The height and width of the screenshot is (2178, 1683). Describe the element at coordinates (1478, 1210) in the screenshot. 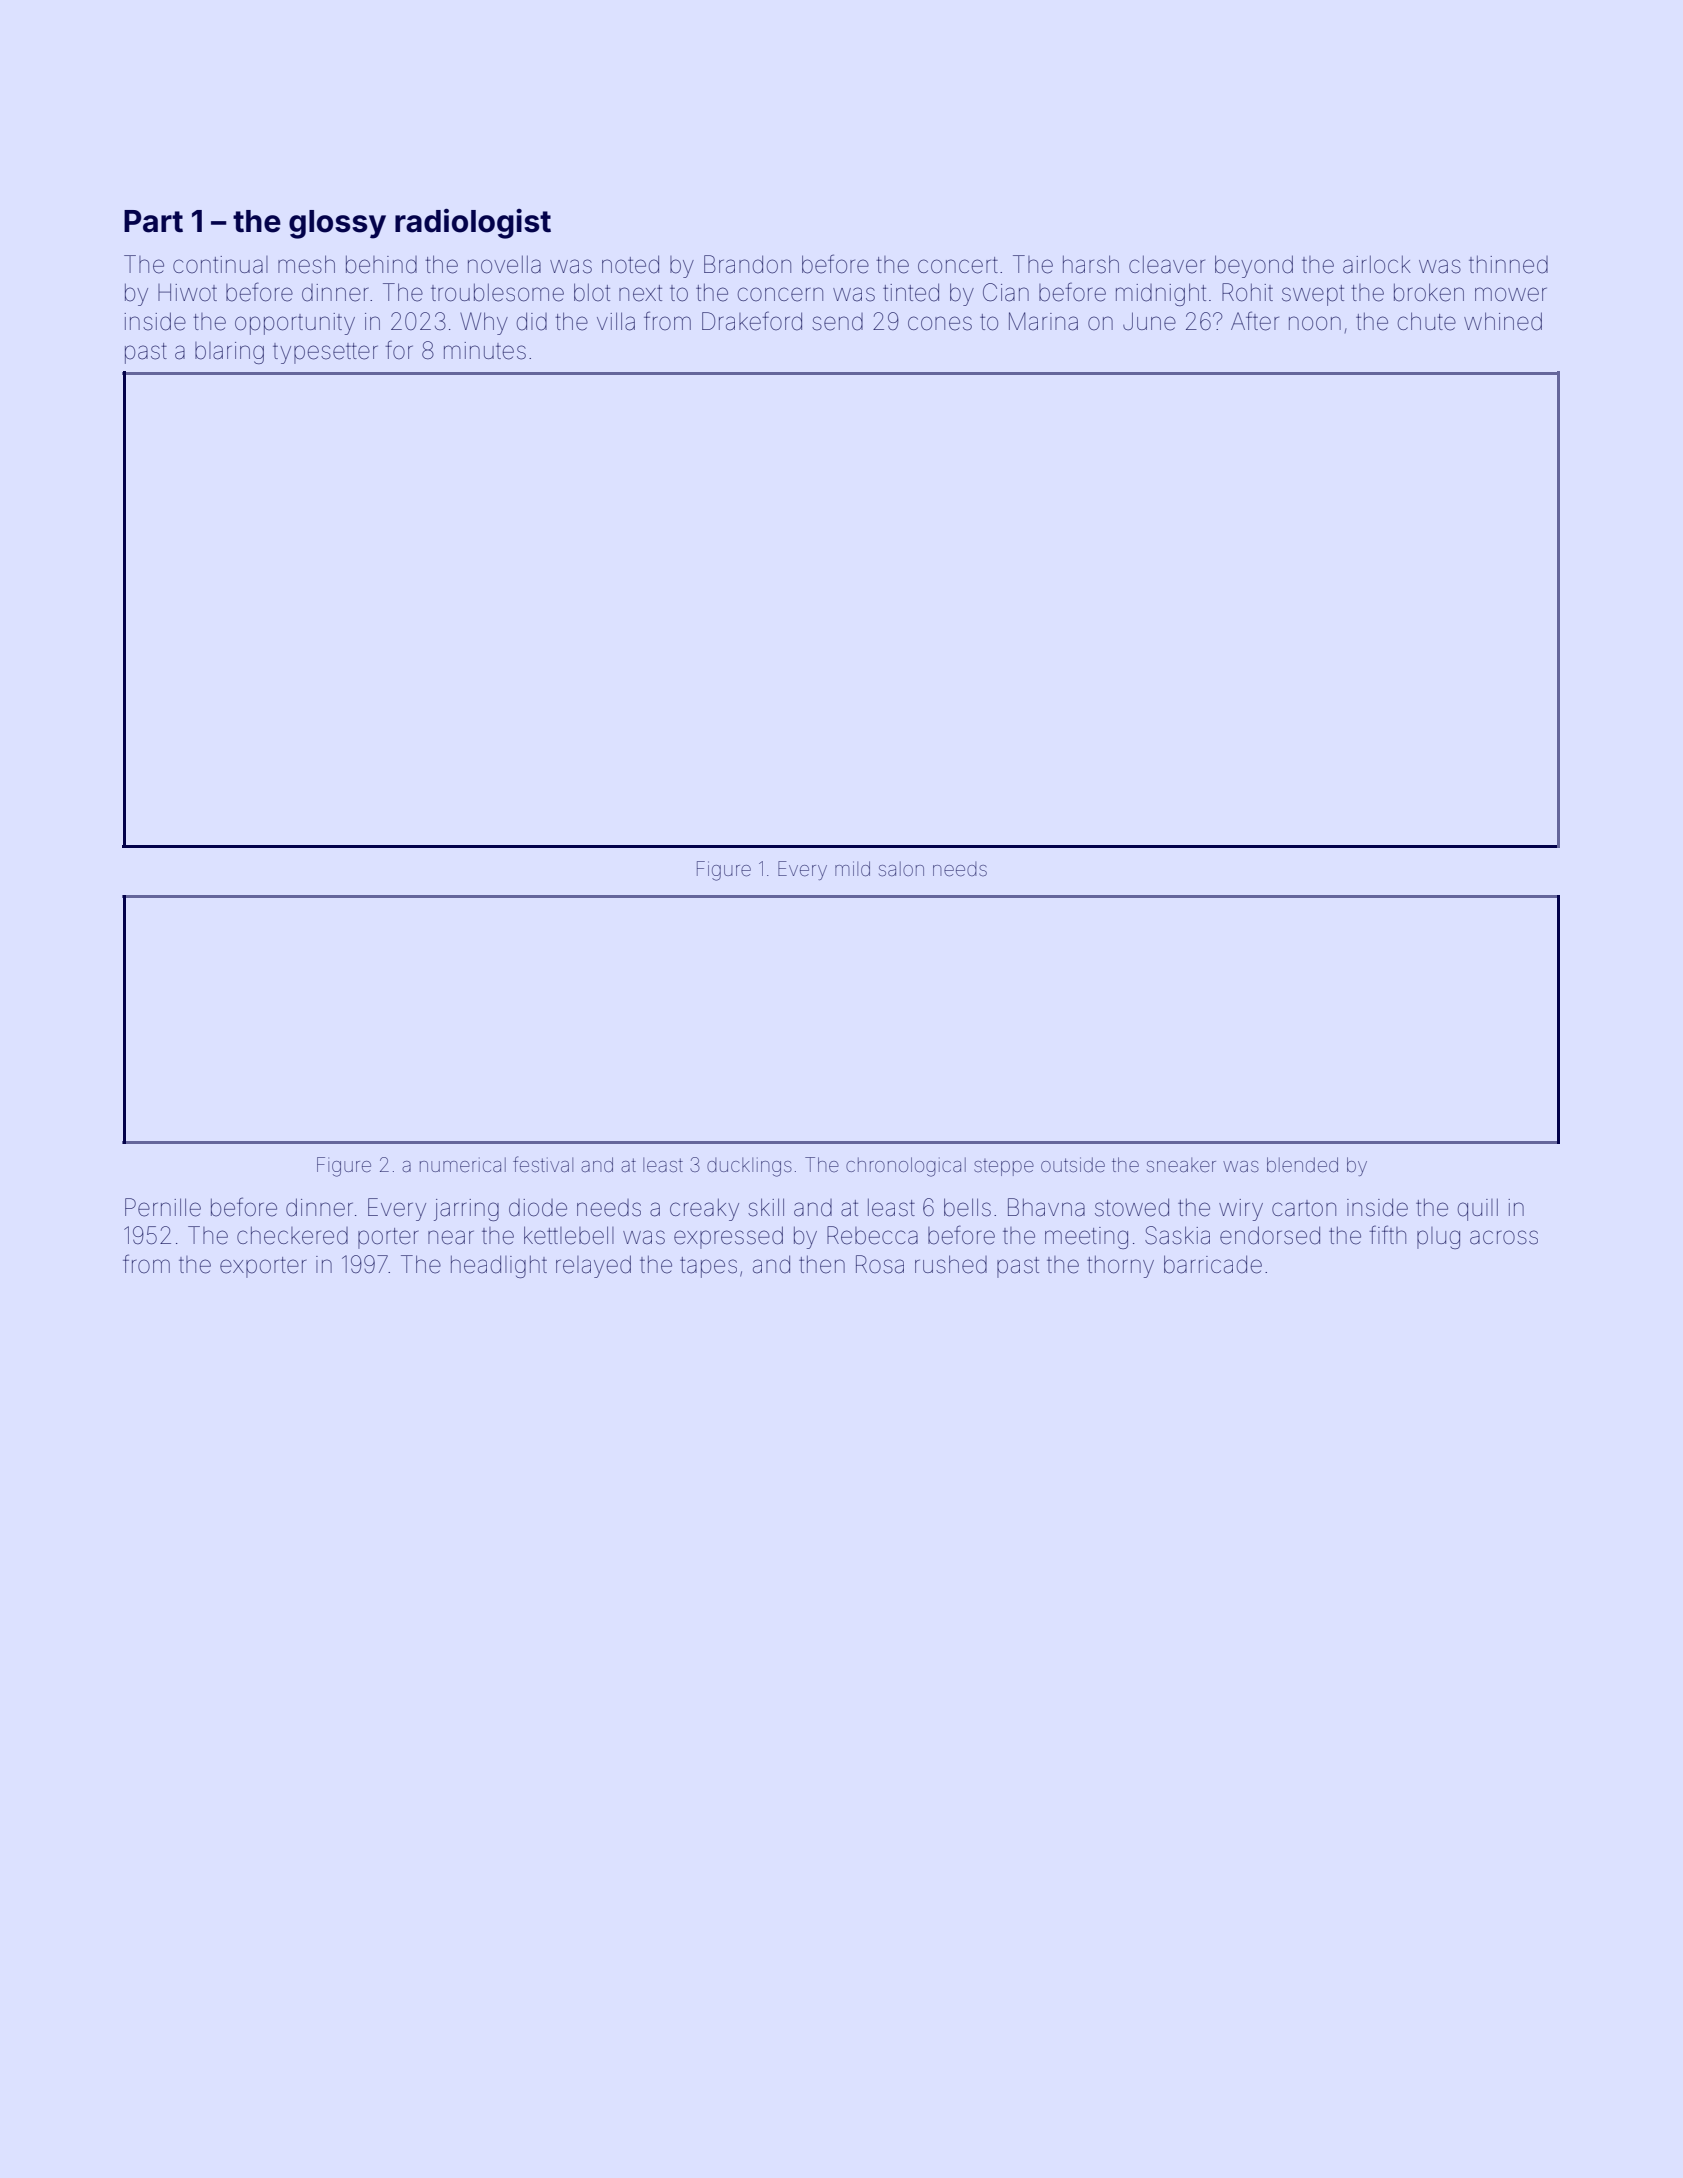

I see `quill` at that location.
